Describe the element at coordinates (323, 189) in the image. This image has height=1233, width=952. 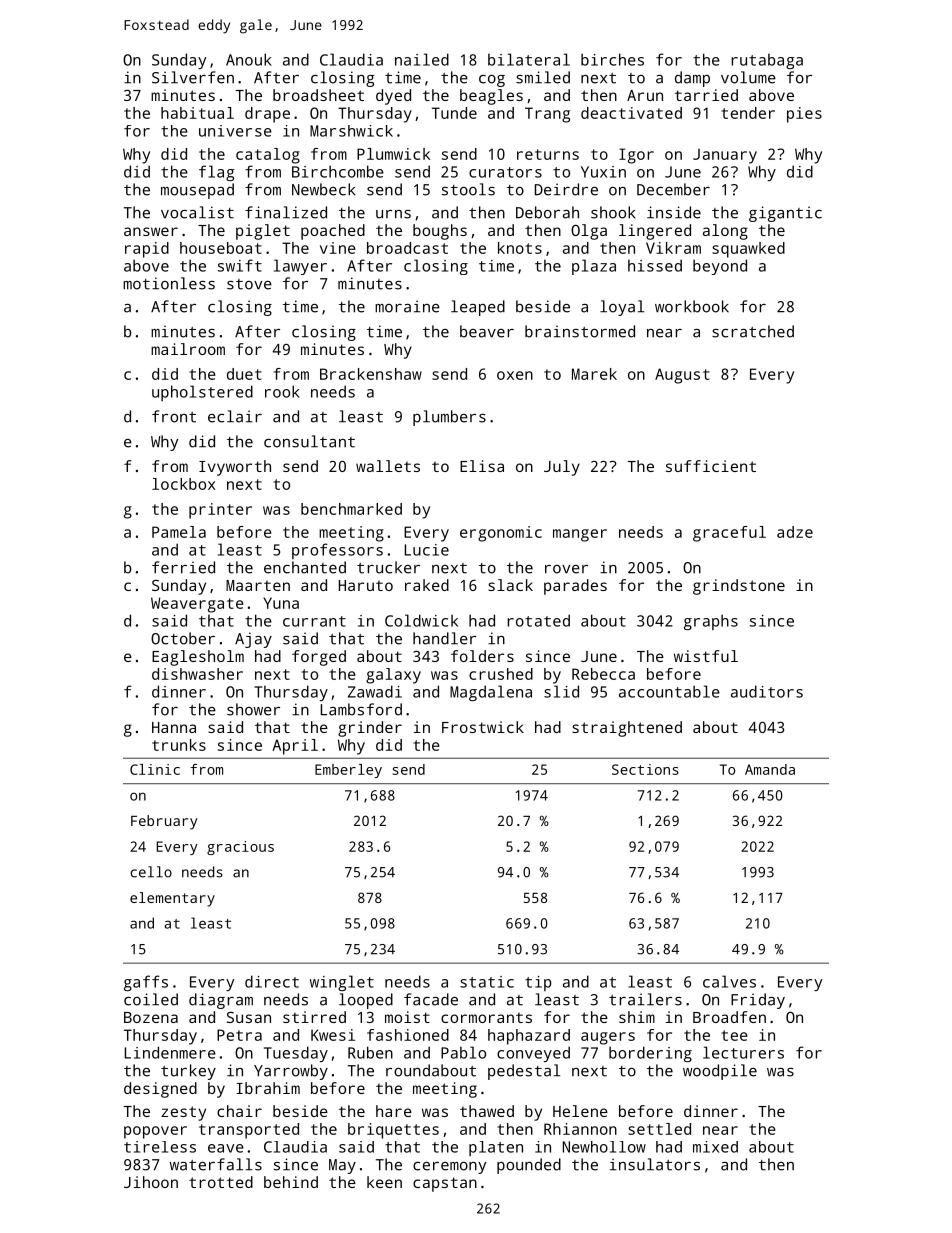
I see `Newbeck` at that location.
